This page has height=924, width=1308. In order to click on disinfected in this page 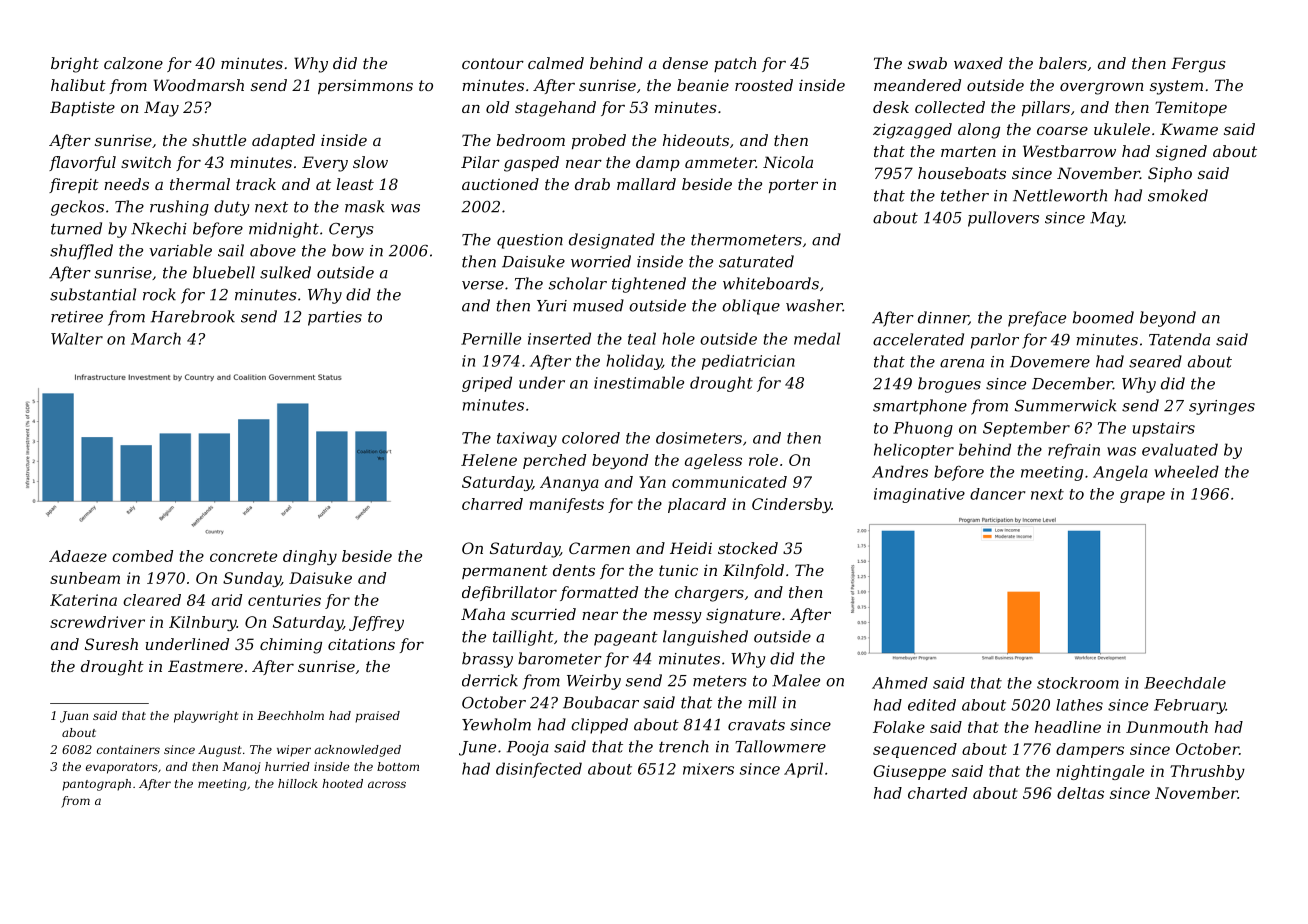, I will do `click(539, 770)`.
